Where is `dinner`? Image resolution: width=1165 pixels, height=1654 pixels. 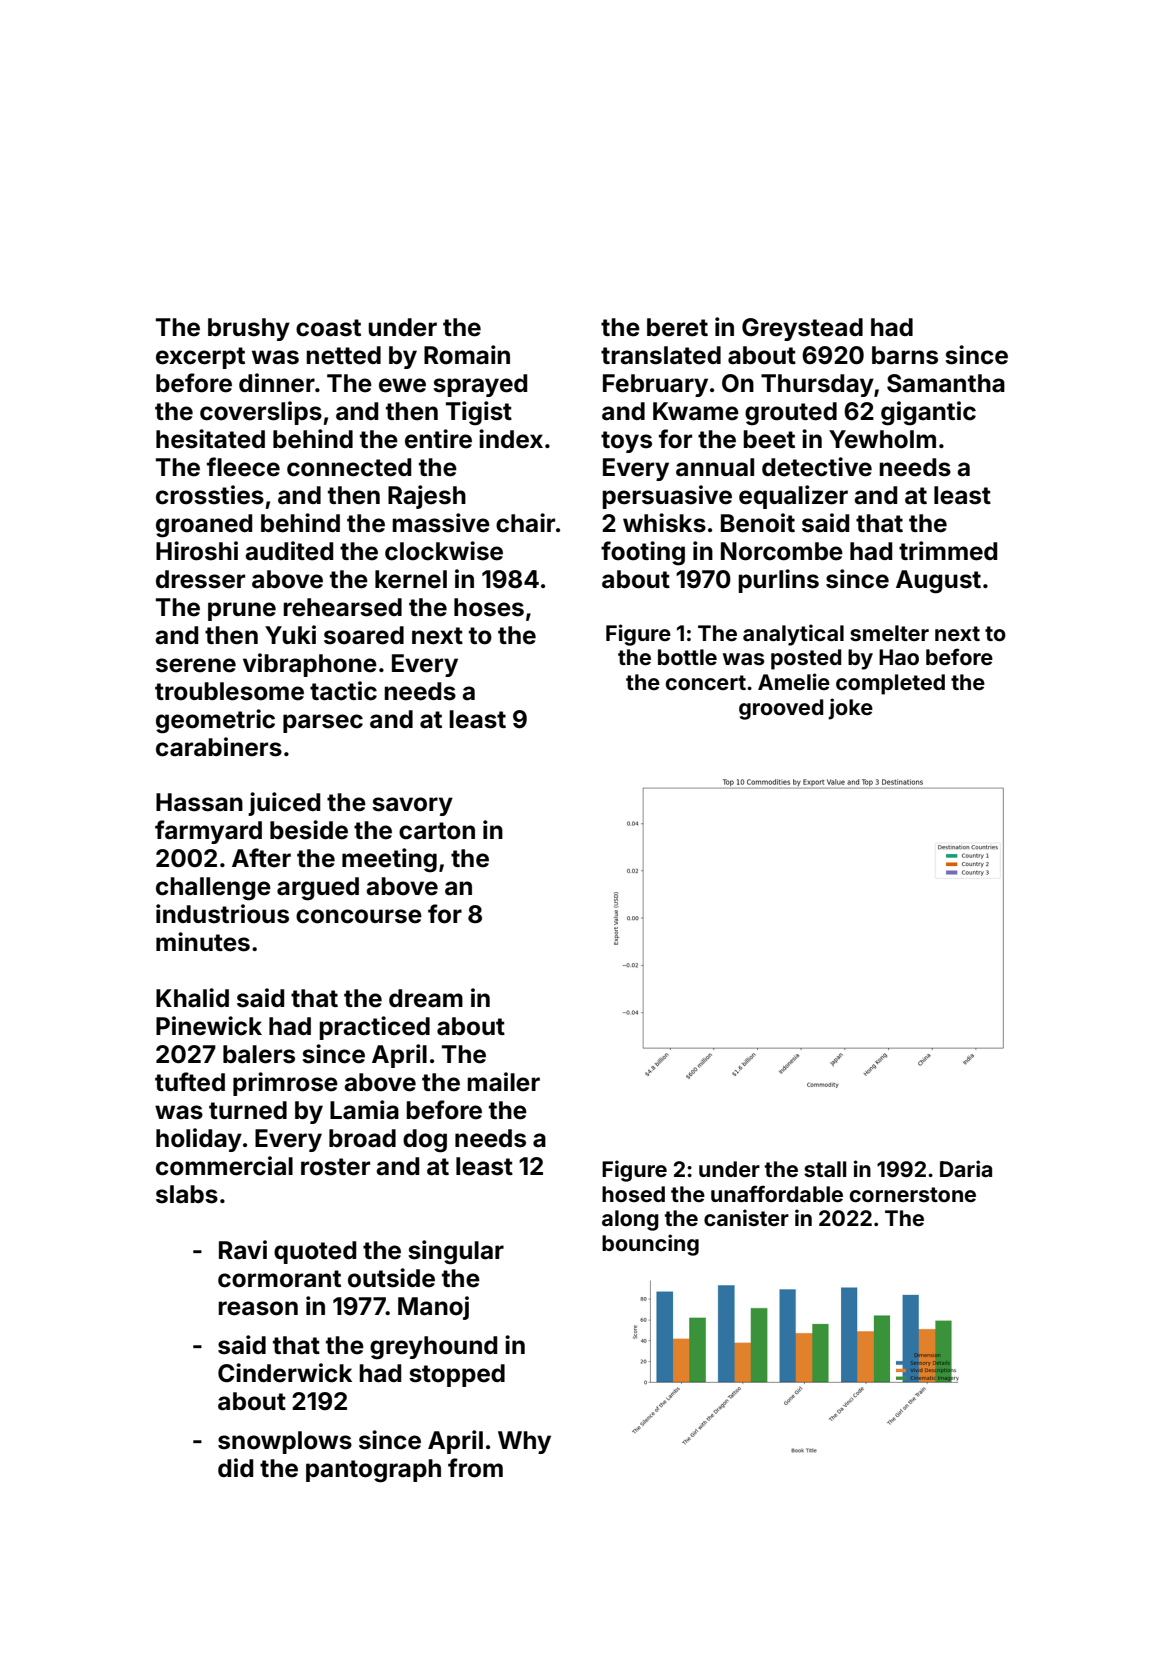 dinner is located at coordinates (277, 383).
